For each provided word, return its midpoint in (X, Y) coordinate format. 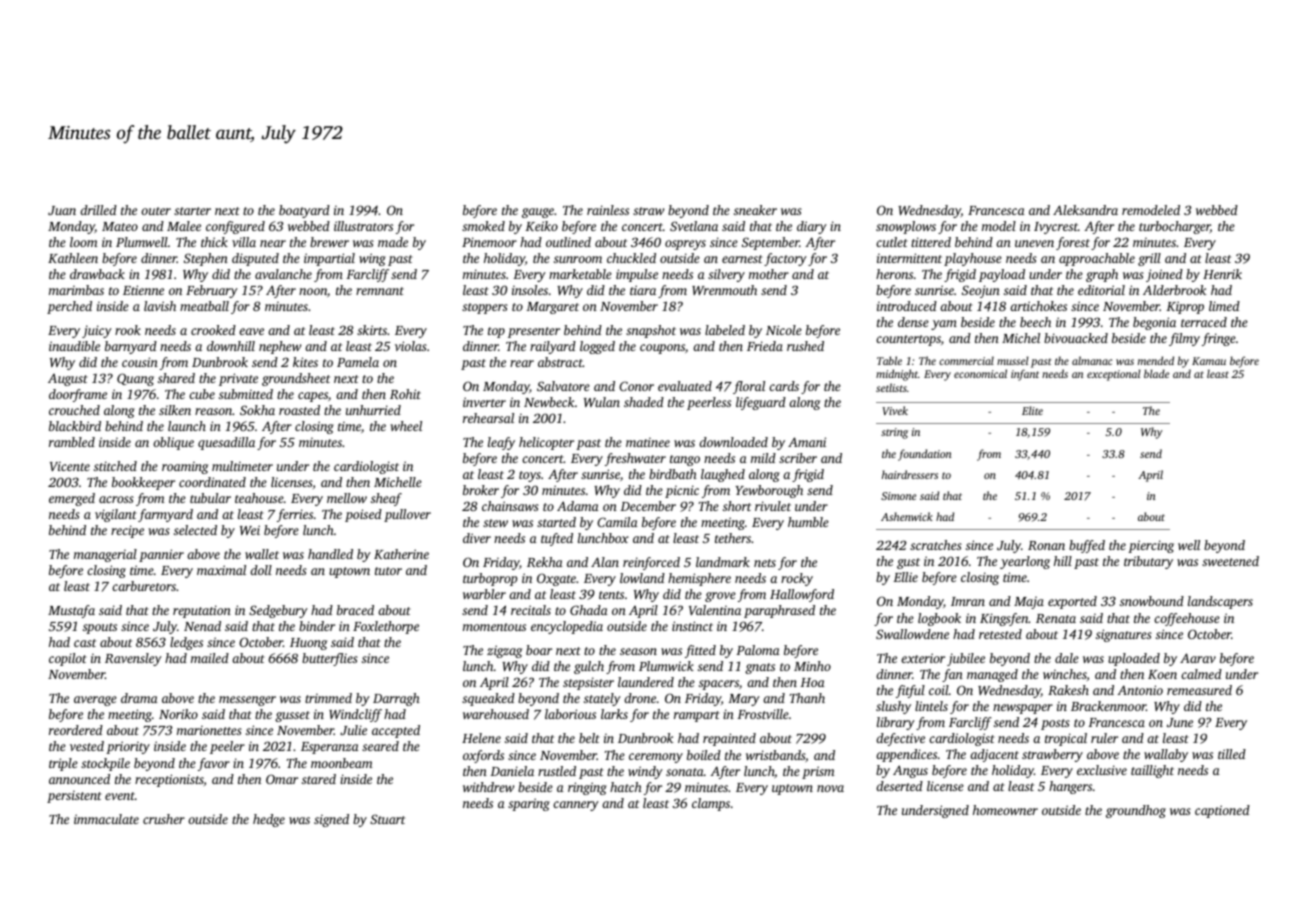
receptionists (169, 780)
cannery (576, 806)
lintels (931, 706)
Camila (617, 522)
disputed (255, 259)
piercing (1151, 546)
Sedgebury (278, 611)
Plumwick (666, 666)
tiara (643, 290)
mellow (347, 498)
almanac (1092, 360)
